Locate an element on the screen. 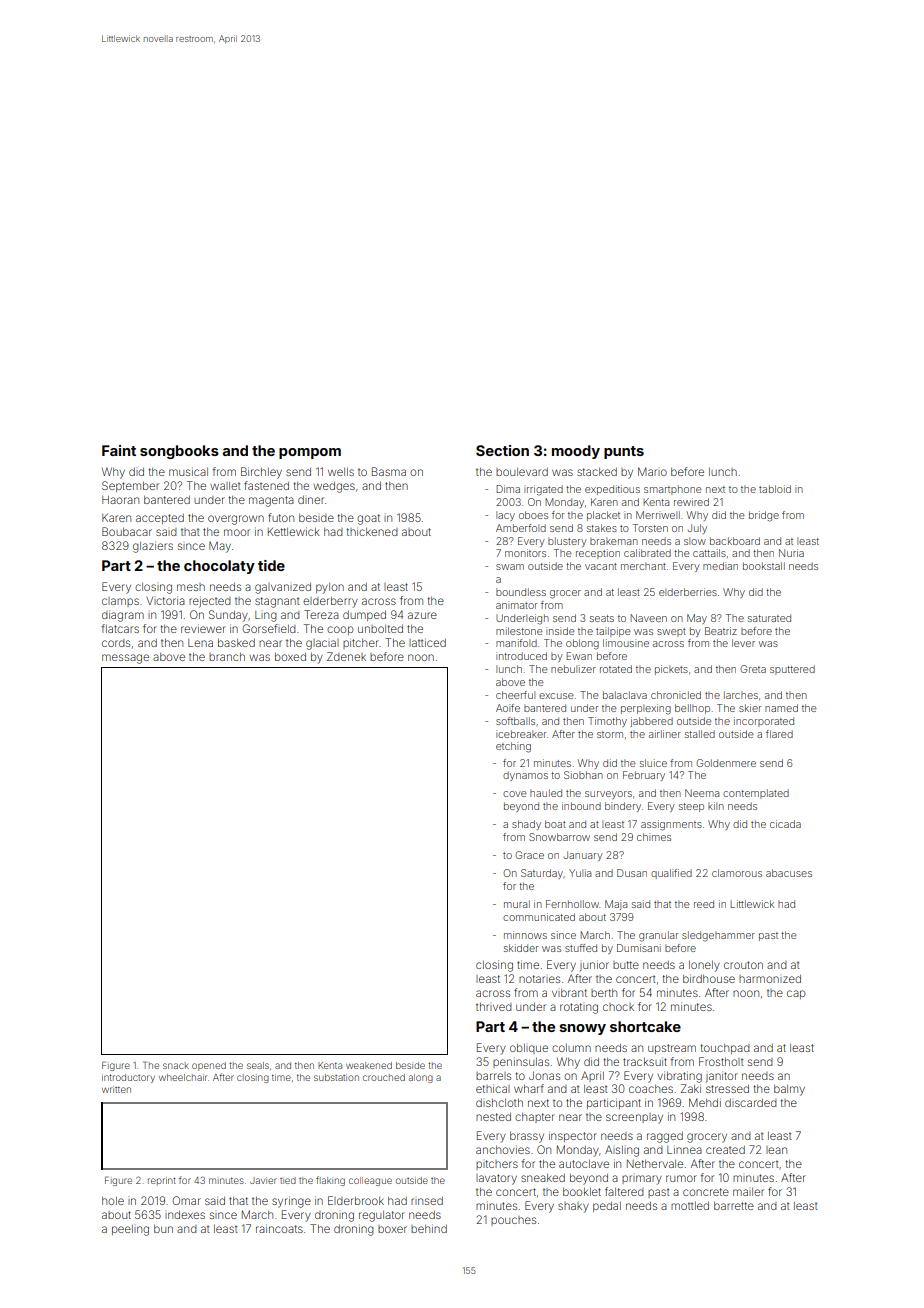 The image size is (924, 1308). boxer is located at coordinates (392, 1229).
